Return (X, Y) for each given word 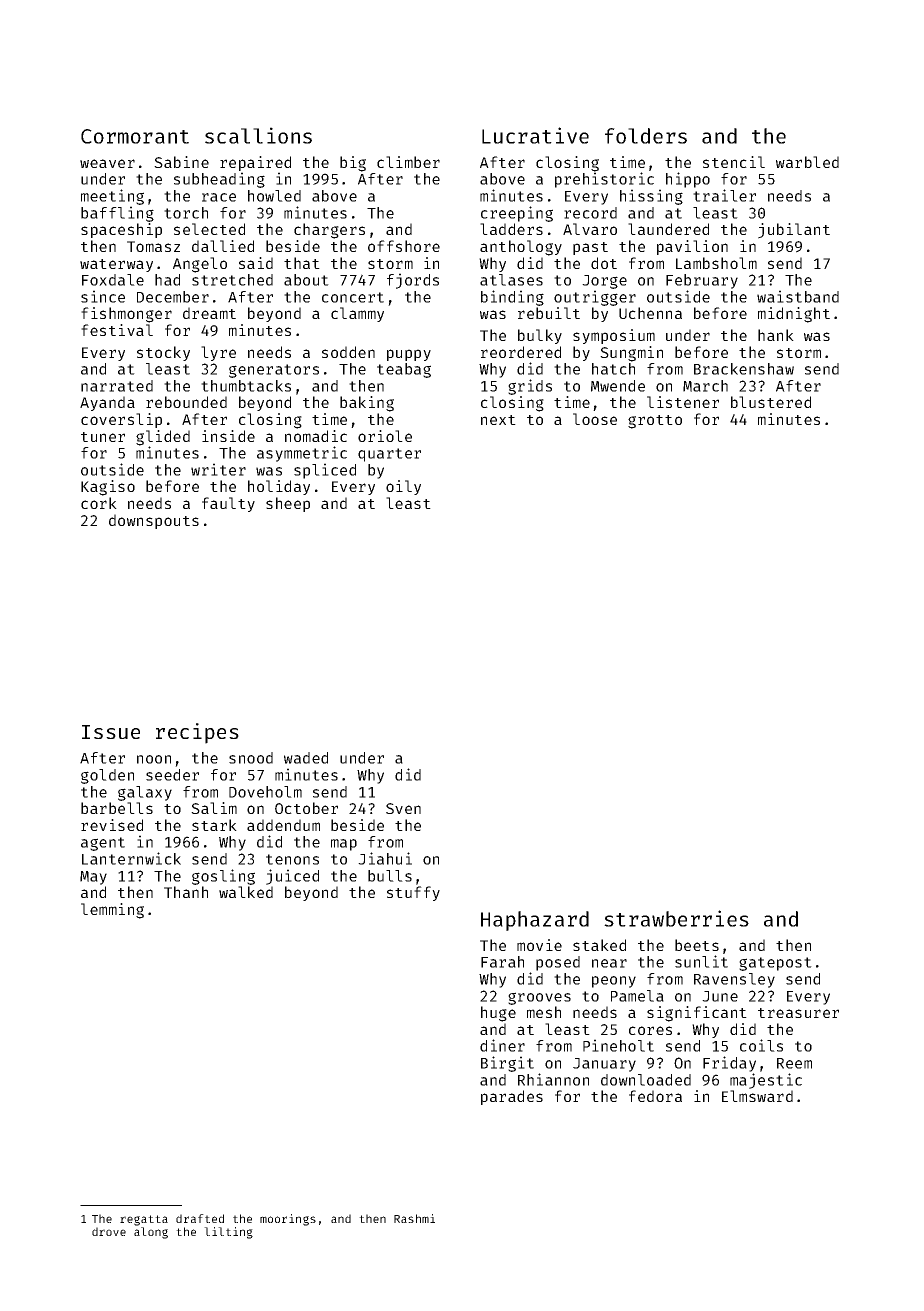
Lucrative (535, 135)
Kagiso (108, 488)
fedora (655, 1096)
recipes (197, 733)
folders (646, 136)
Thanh (186, 892)
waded (306, 758)
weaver (107, 163)
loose (595, 419)
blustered (771, 402)
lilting (228, 1233)
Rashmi (414, 1218)
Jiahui (385, 858)
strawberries (676, 918)
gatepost (775, 964)
